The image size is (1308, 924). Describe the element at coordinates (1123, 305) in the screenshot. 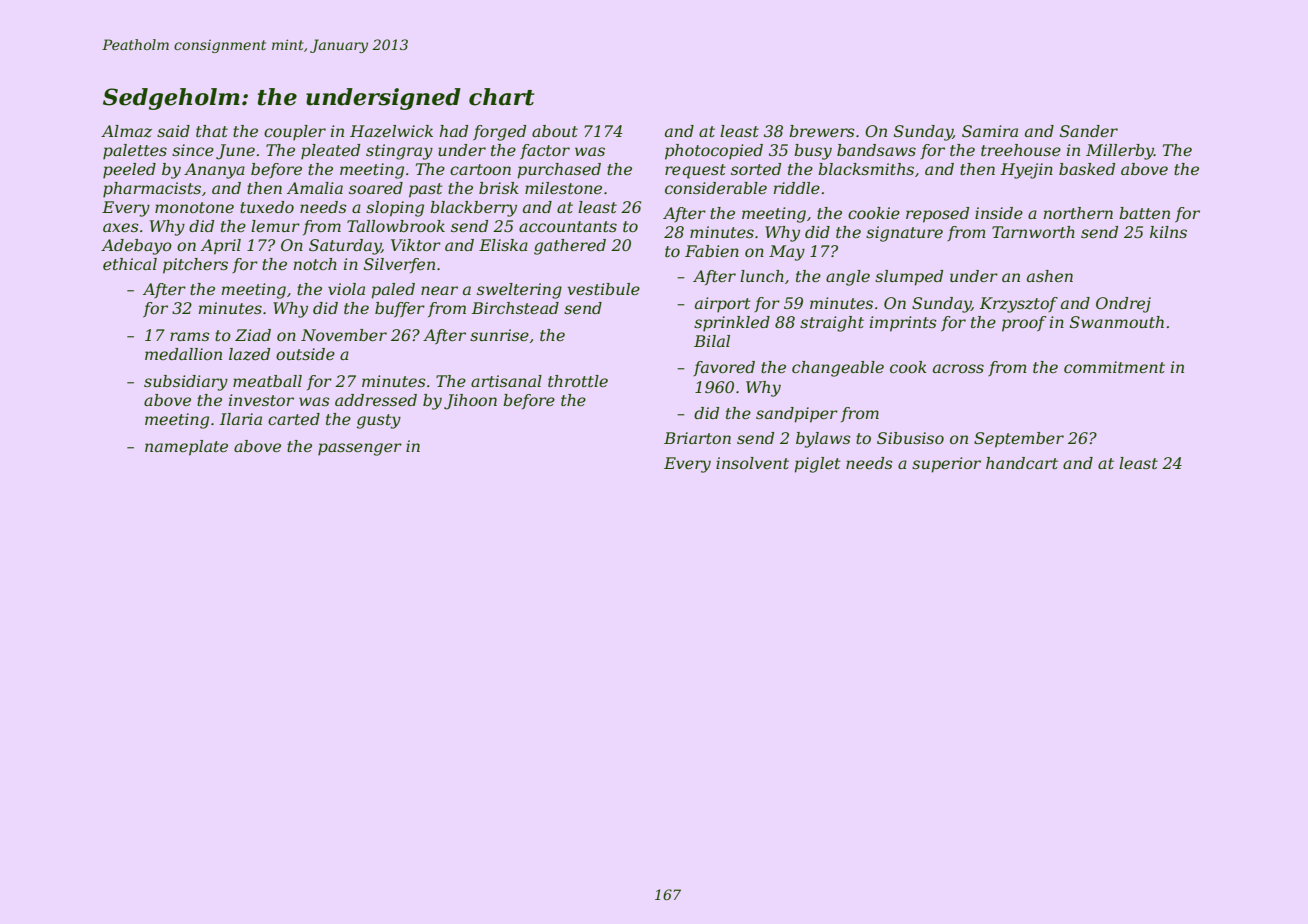

I see `Ondrej` at that location.
